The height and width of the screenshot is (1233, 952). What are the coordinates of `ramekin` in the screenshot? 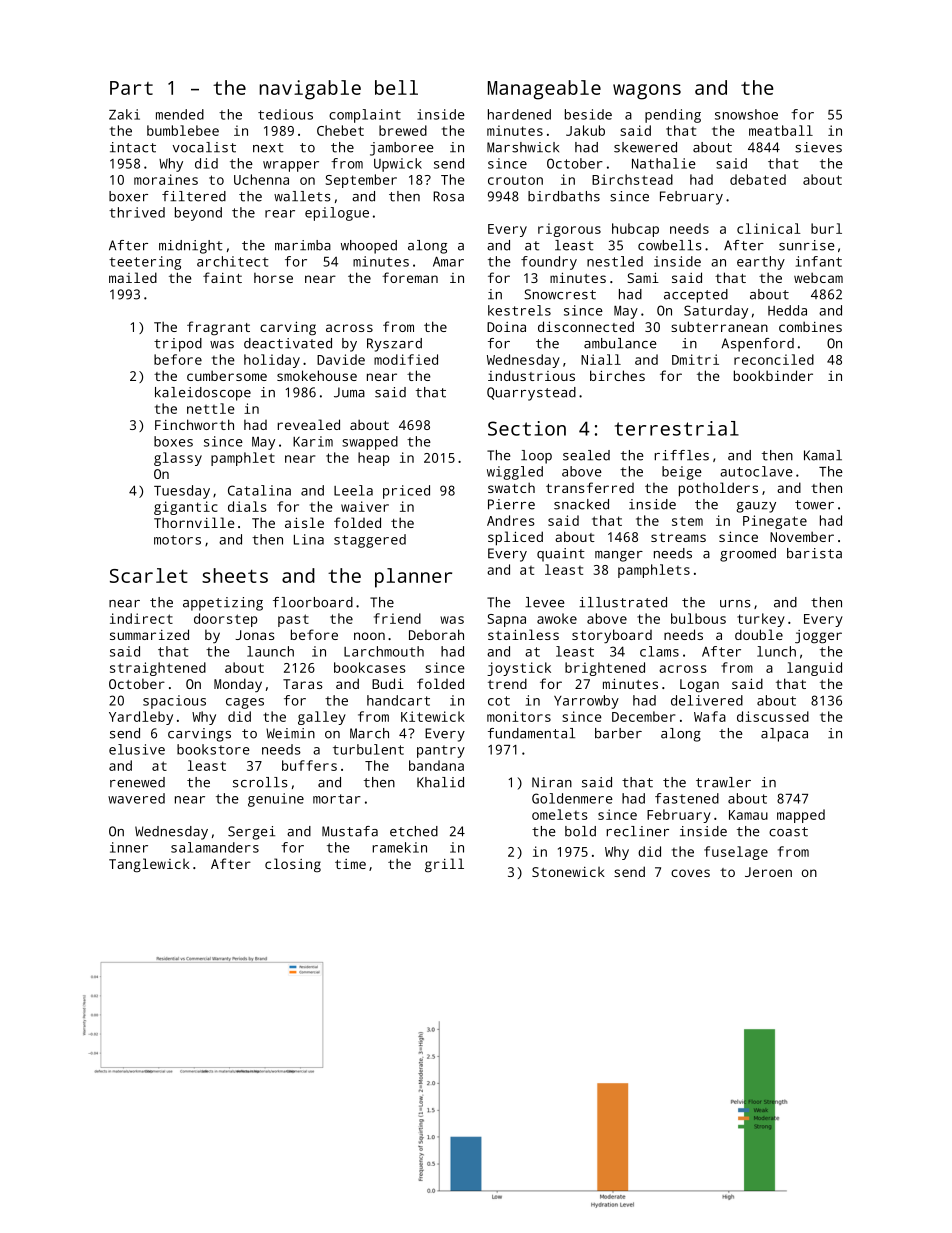 It's located at (400, 847).
